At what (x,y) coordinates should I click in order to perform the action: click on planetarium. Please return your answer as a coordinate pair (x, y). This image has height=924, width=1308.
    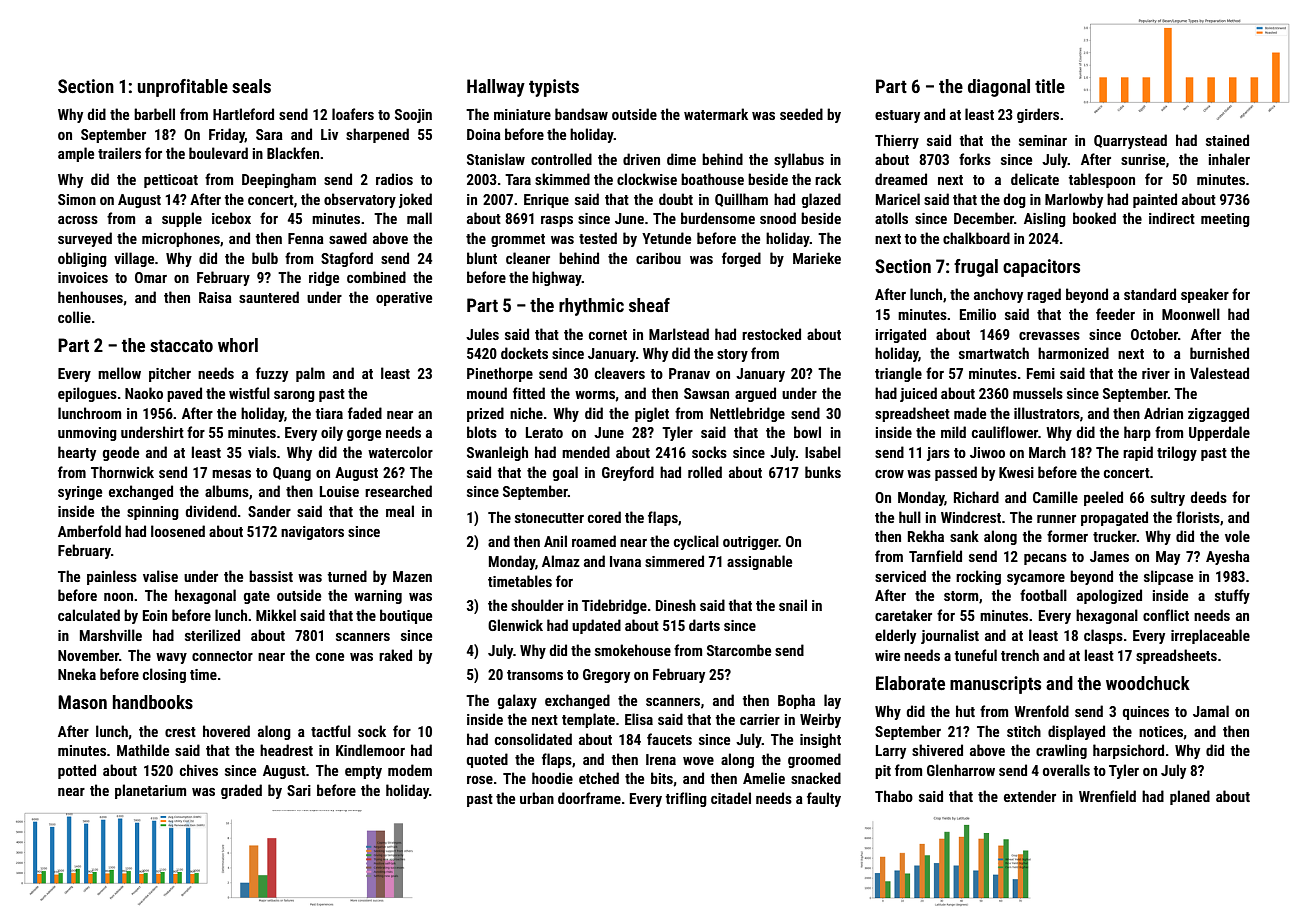
    Looking at the image, I should click on (150, 791).
